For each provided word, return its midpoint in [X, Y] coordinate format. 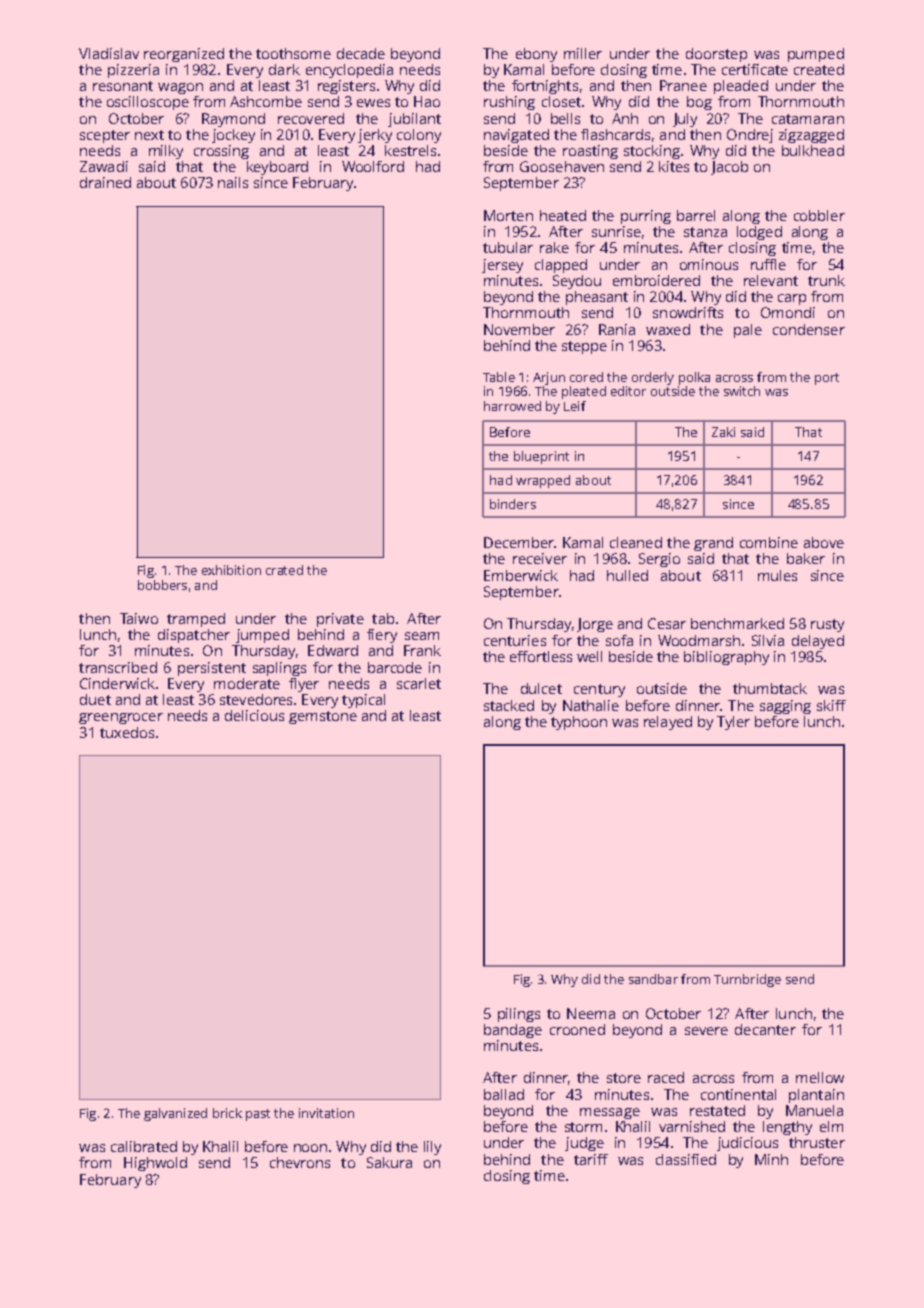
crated [284, 570]
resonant [123, 86]
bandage [513, 1031]
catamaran [808, 119]
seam [422, 636]
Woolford [373, 166]
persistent [212, 669]
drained [105, 182]
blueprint [541, 457]
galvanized [175, 1114]
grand [713, 544]
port [827, 379]
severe [706, 1031]
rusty [827, 625]
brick [227, 1113]
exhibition [231, 570]
